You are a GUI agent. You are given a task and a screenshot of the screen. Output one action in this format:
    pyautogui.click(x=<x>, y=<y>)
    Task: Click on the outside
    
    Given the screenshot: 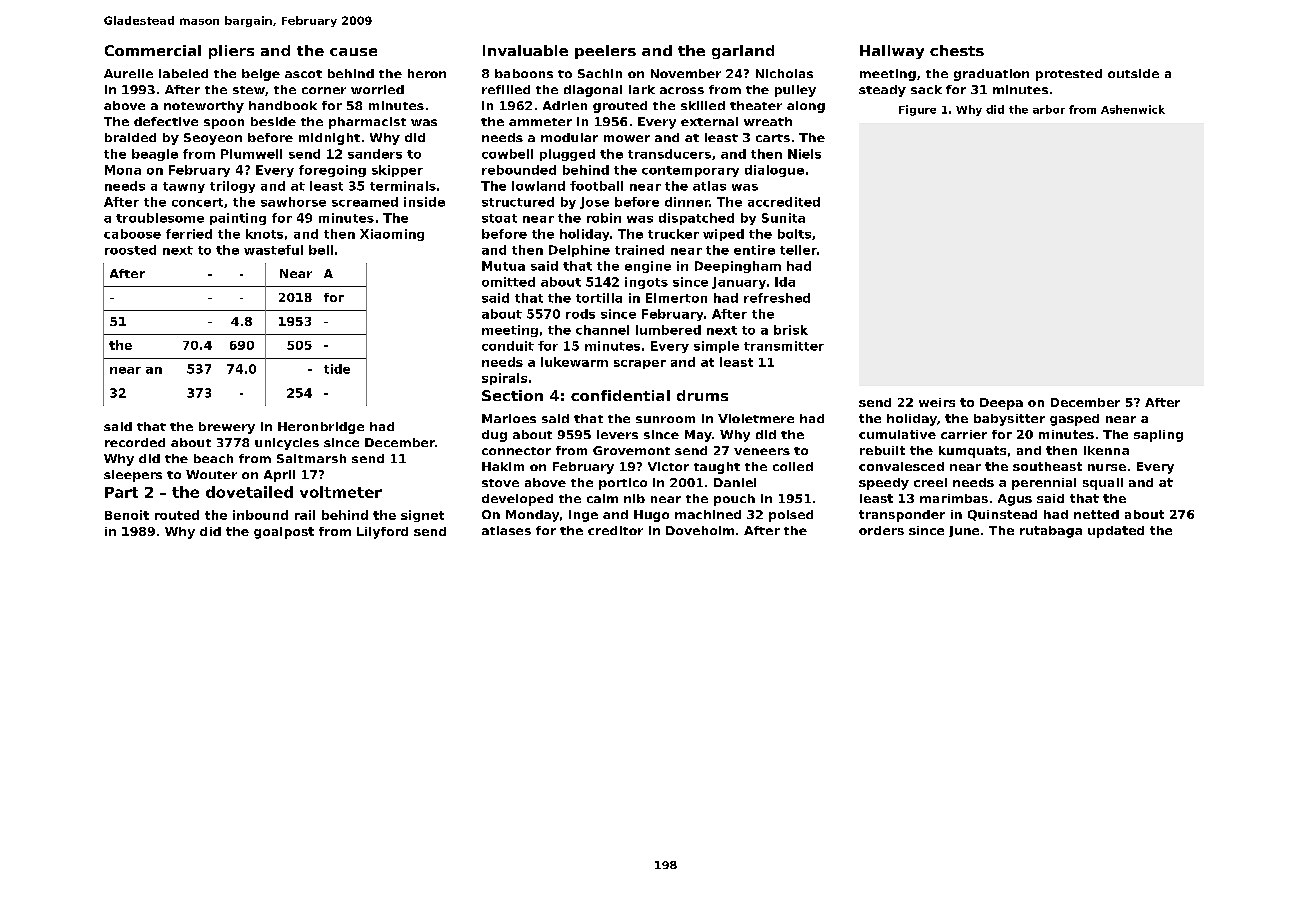 What is the action you would take?
    pyautogui.click(x=1133, y=73)
